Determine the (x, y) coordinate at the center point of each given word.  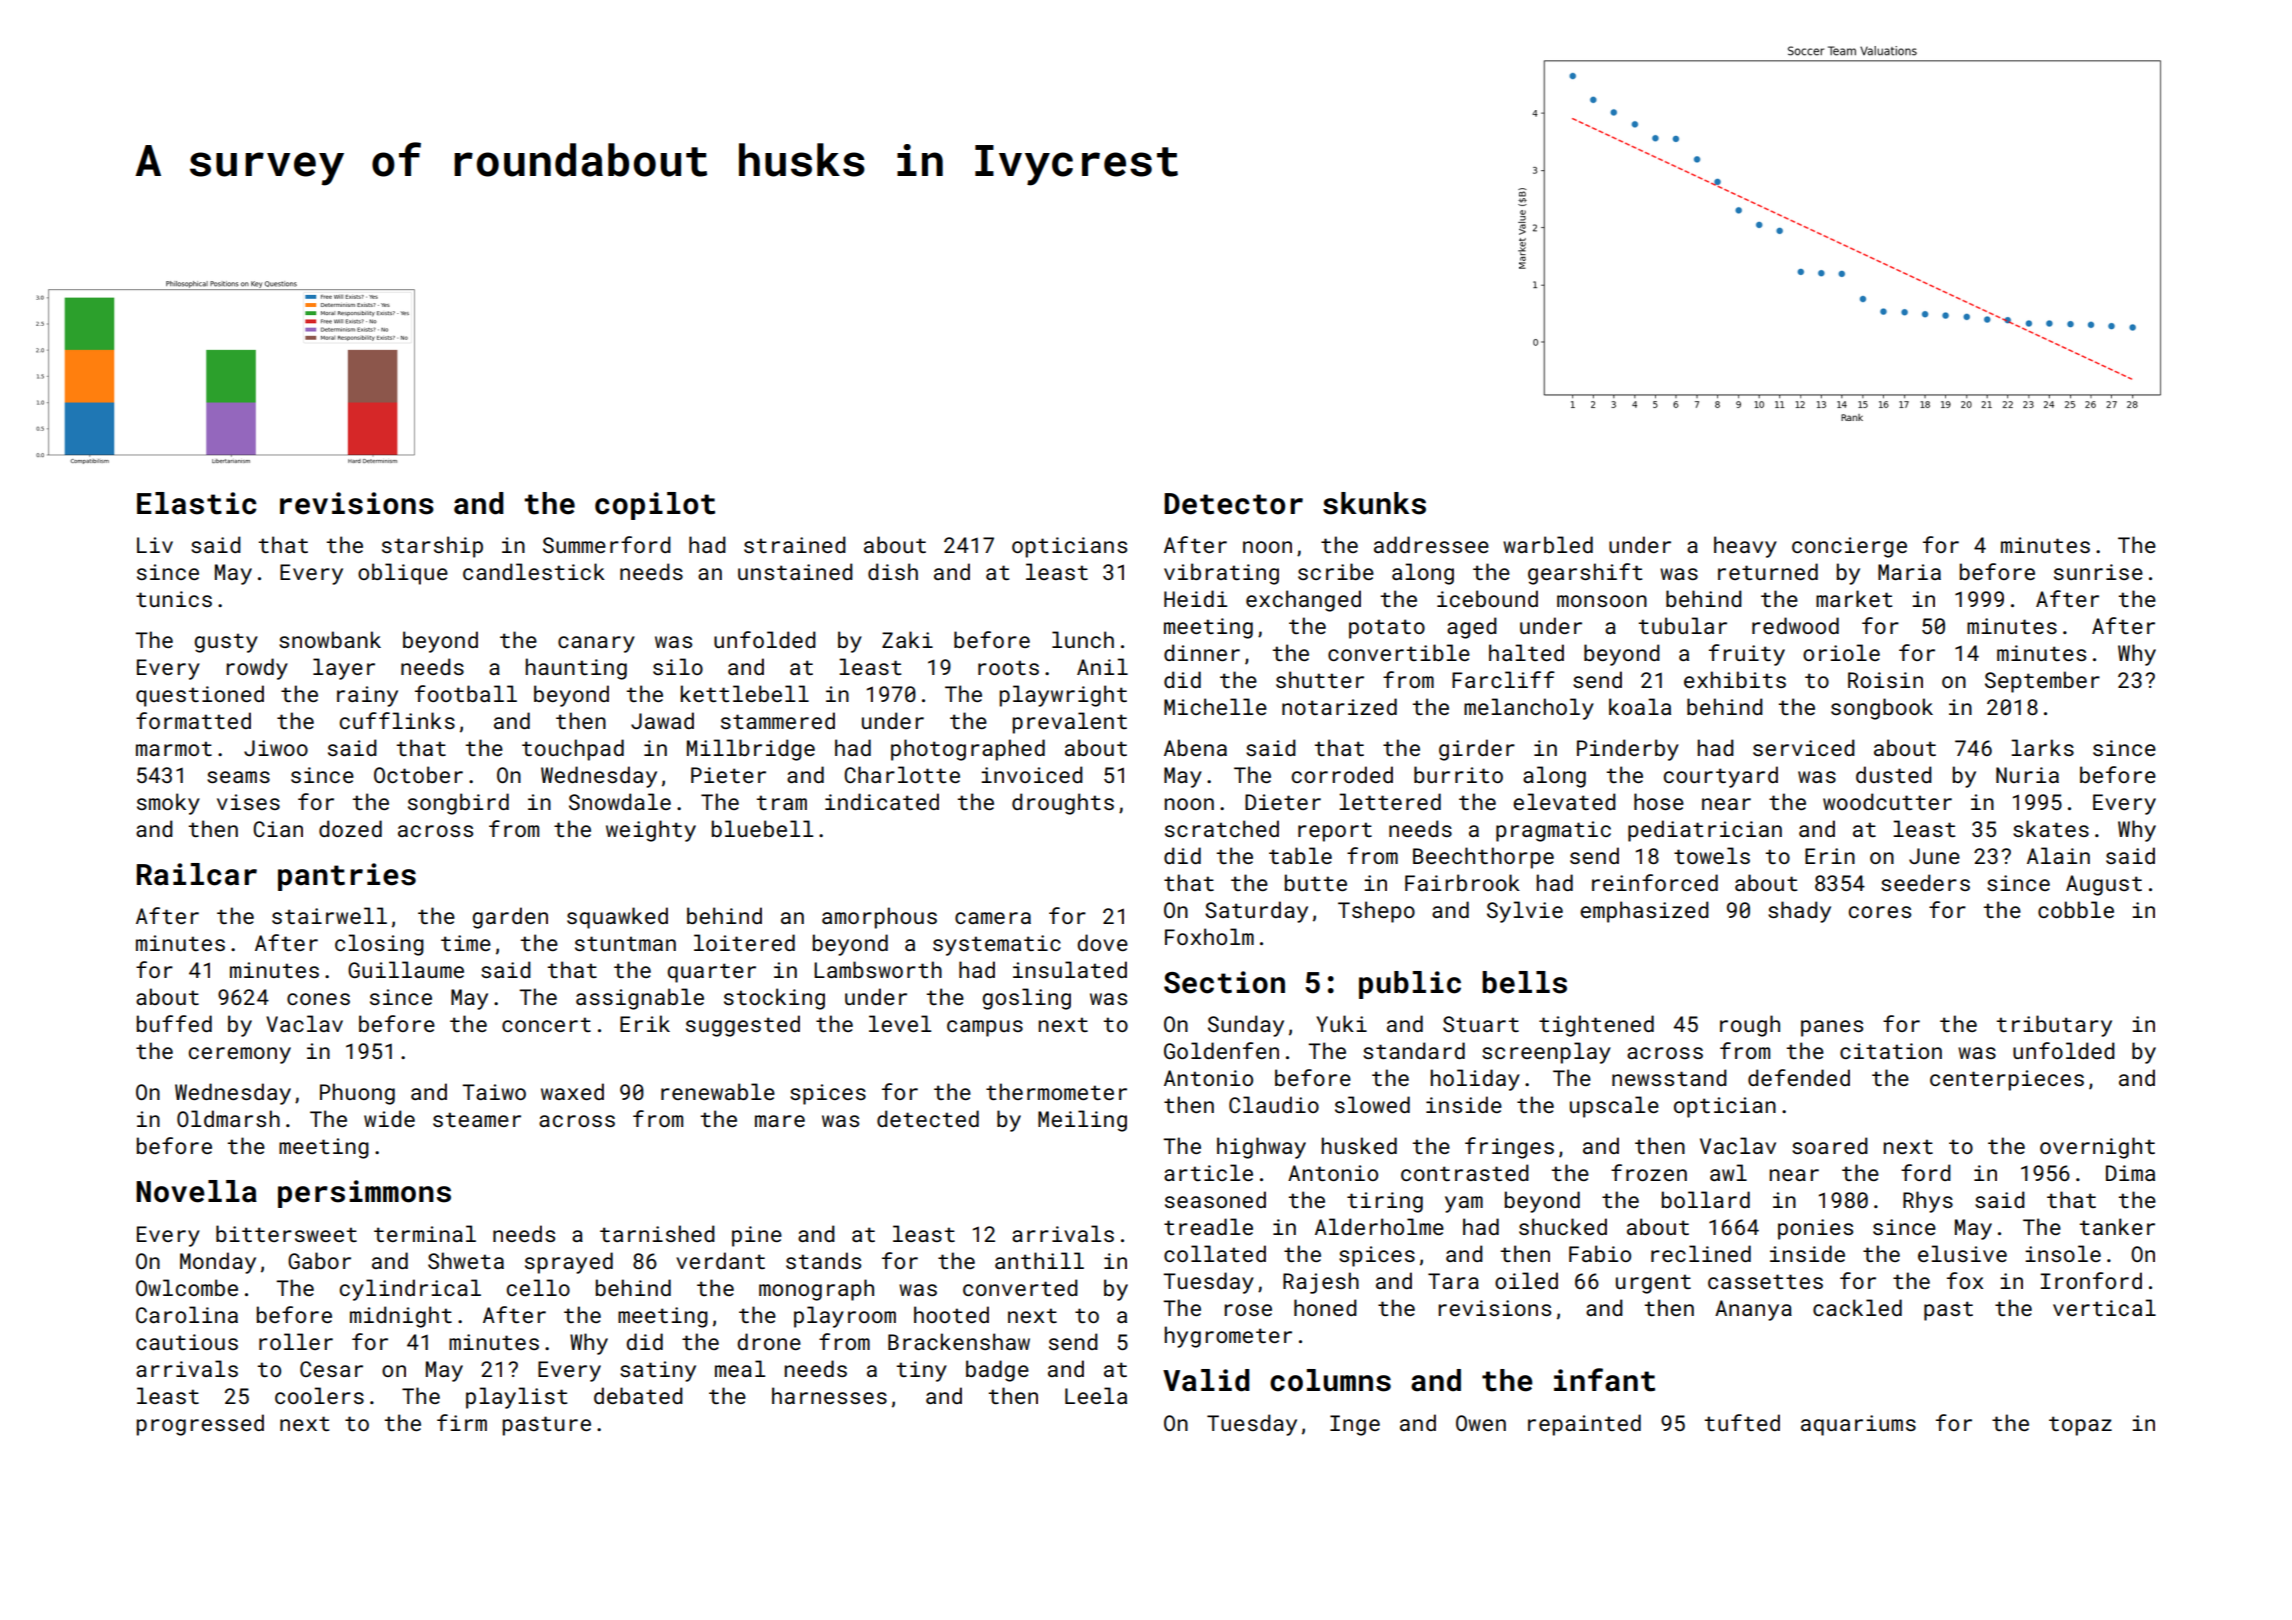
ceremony (240, 1055)
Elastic (197, 503)
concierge (1849, 547)
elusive (1962, 1253)
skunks (1374, 503)
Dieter (1283, 802)
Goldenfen (1221, 1050)
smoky (168, 804)
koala (1640, 706)
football (466, 693)
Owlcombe (187, 1287)
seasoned (1215, 1199)
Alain (2058, 855)
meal (740, 1368)
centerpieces (2007, 1080)
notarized (1339, 706)
